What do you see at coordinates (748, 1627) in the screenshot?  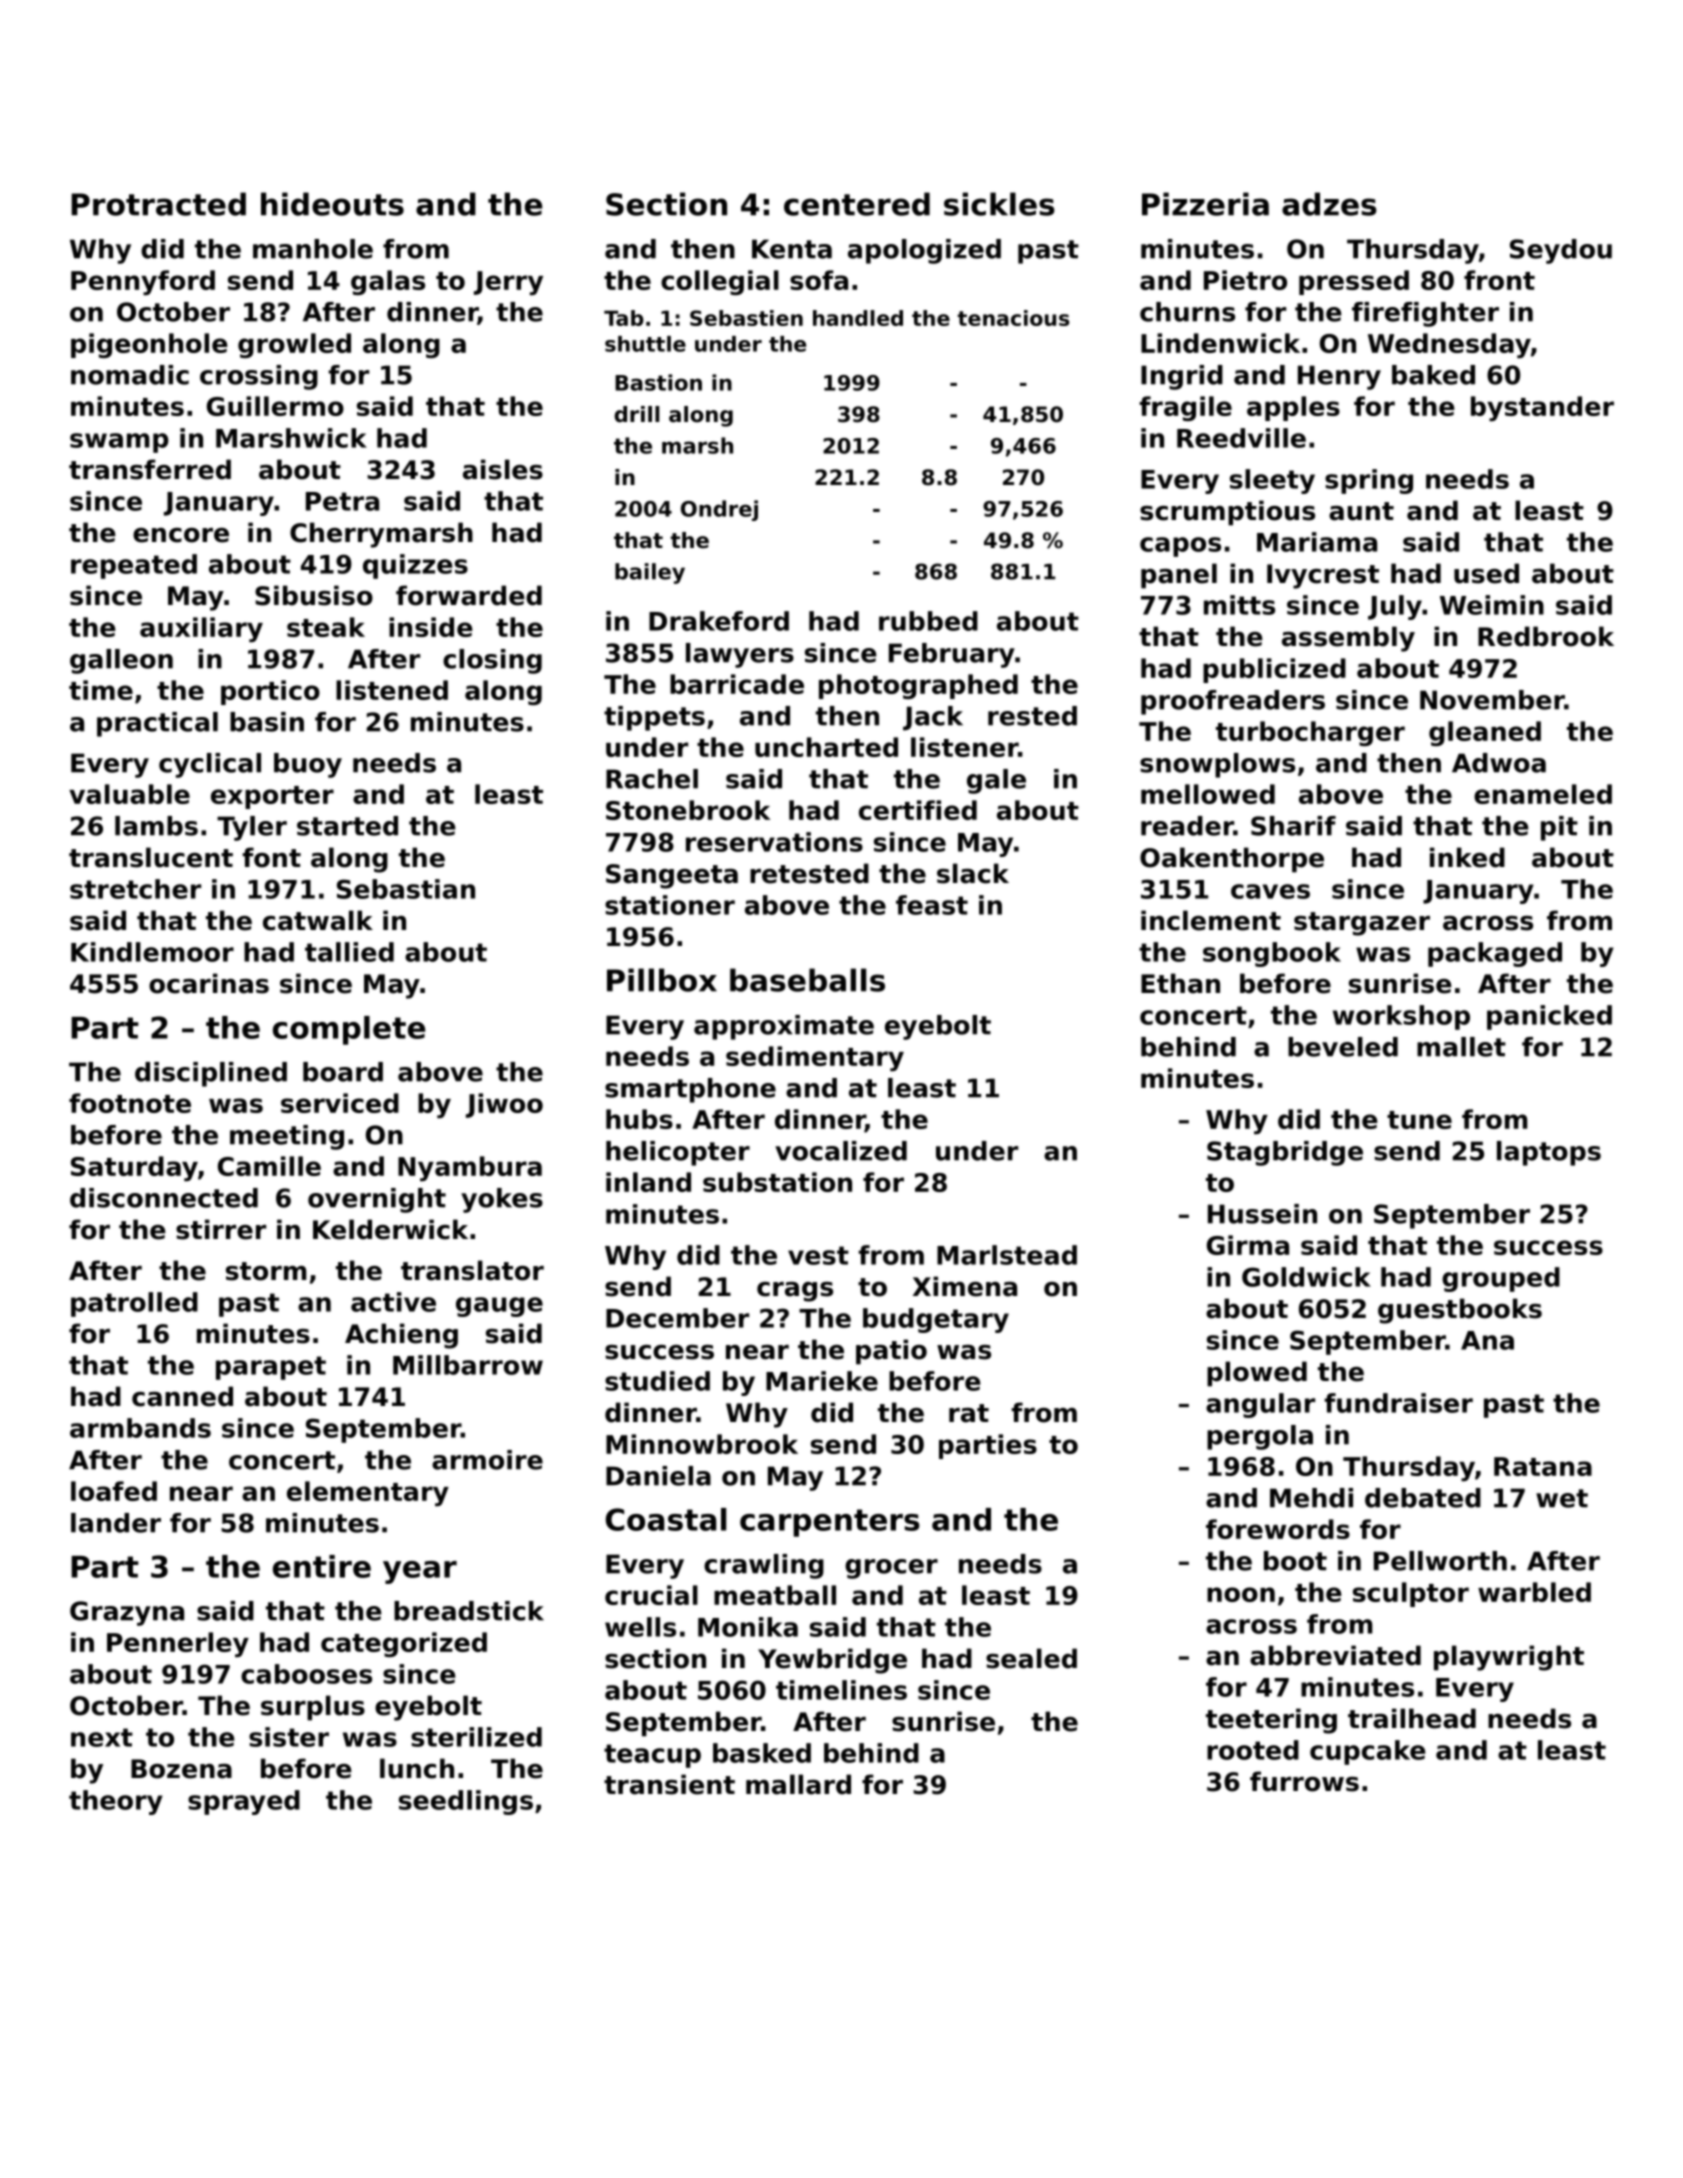 I see `Monika` at bounding box center [748, 1627].
